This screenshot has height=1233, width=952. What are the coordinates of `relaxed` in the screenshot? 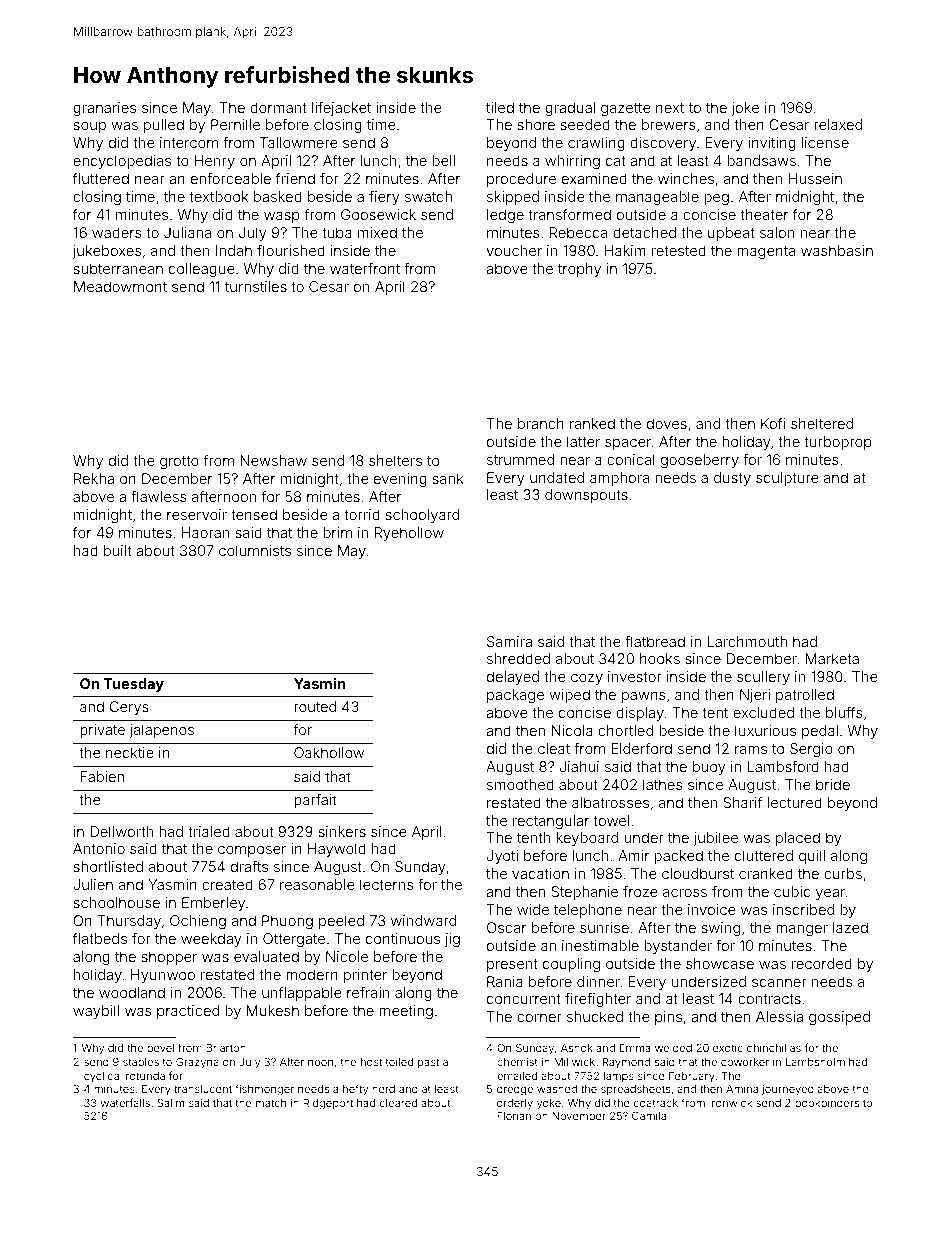 It's located at (838, 124).
